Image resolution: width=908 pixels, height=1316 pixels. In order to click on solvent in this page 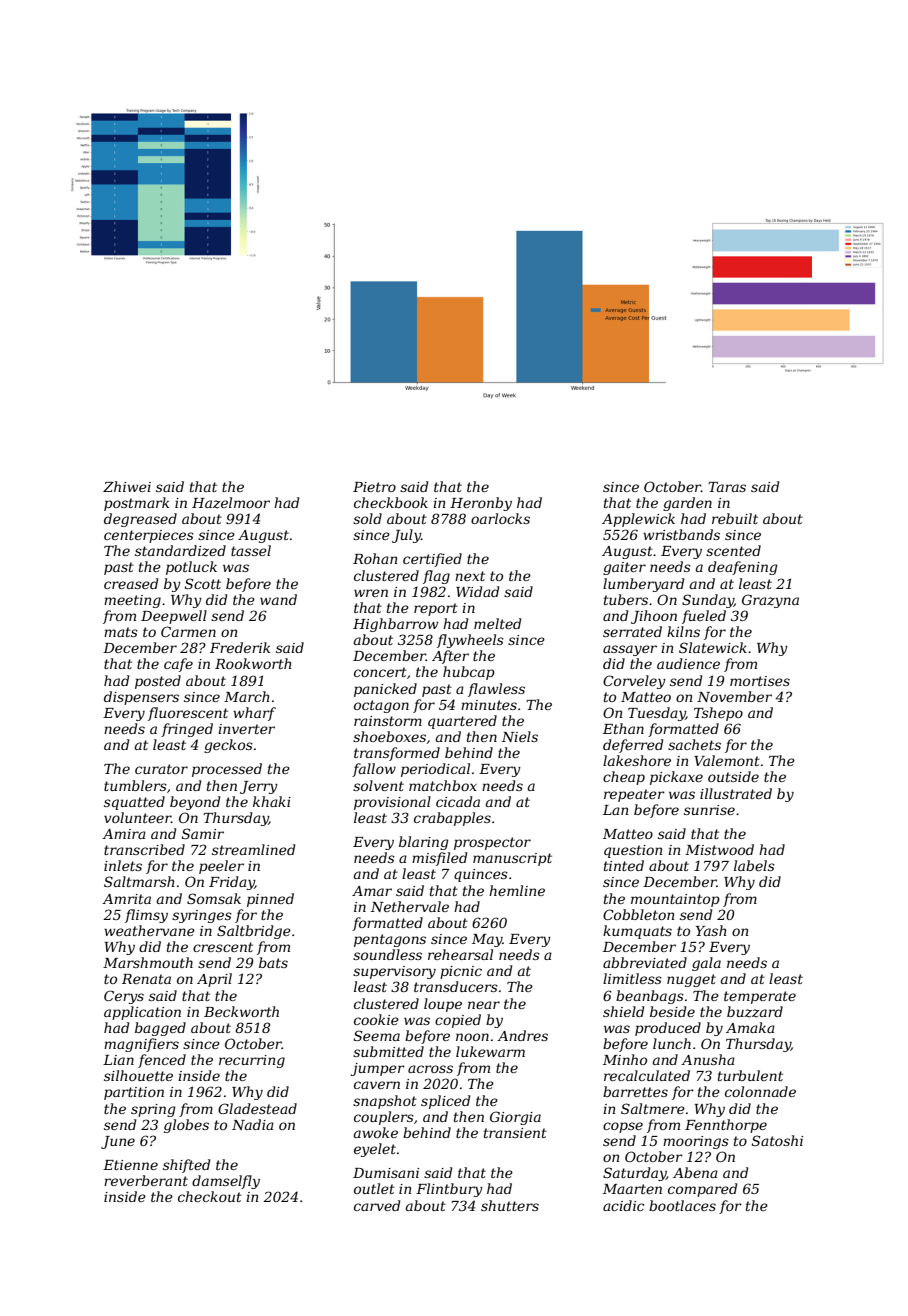, I will do `click(378, 785)`.
